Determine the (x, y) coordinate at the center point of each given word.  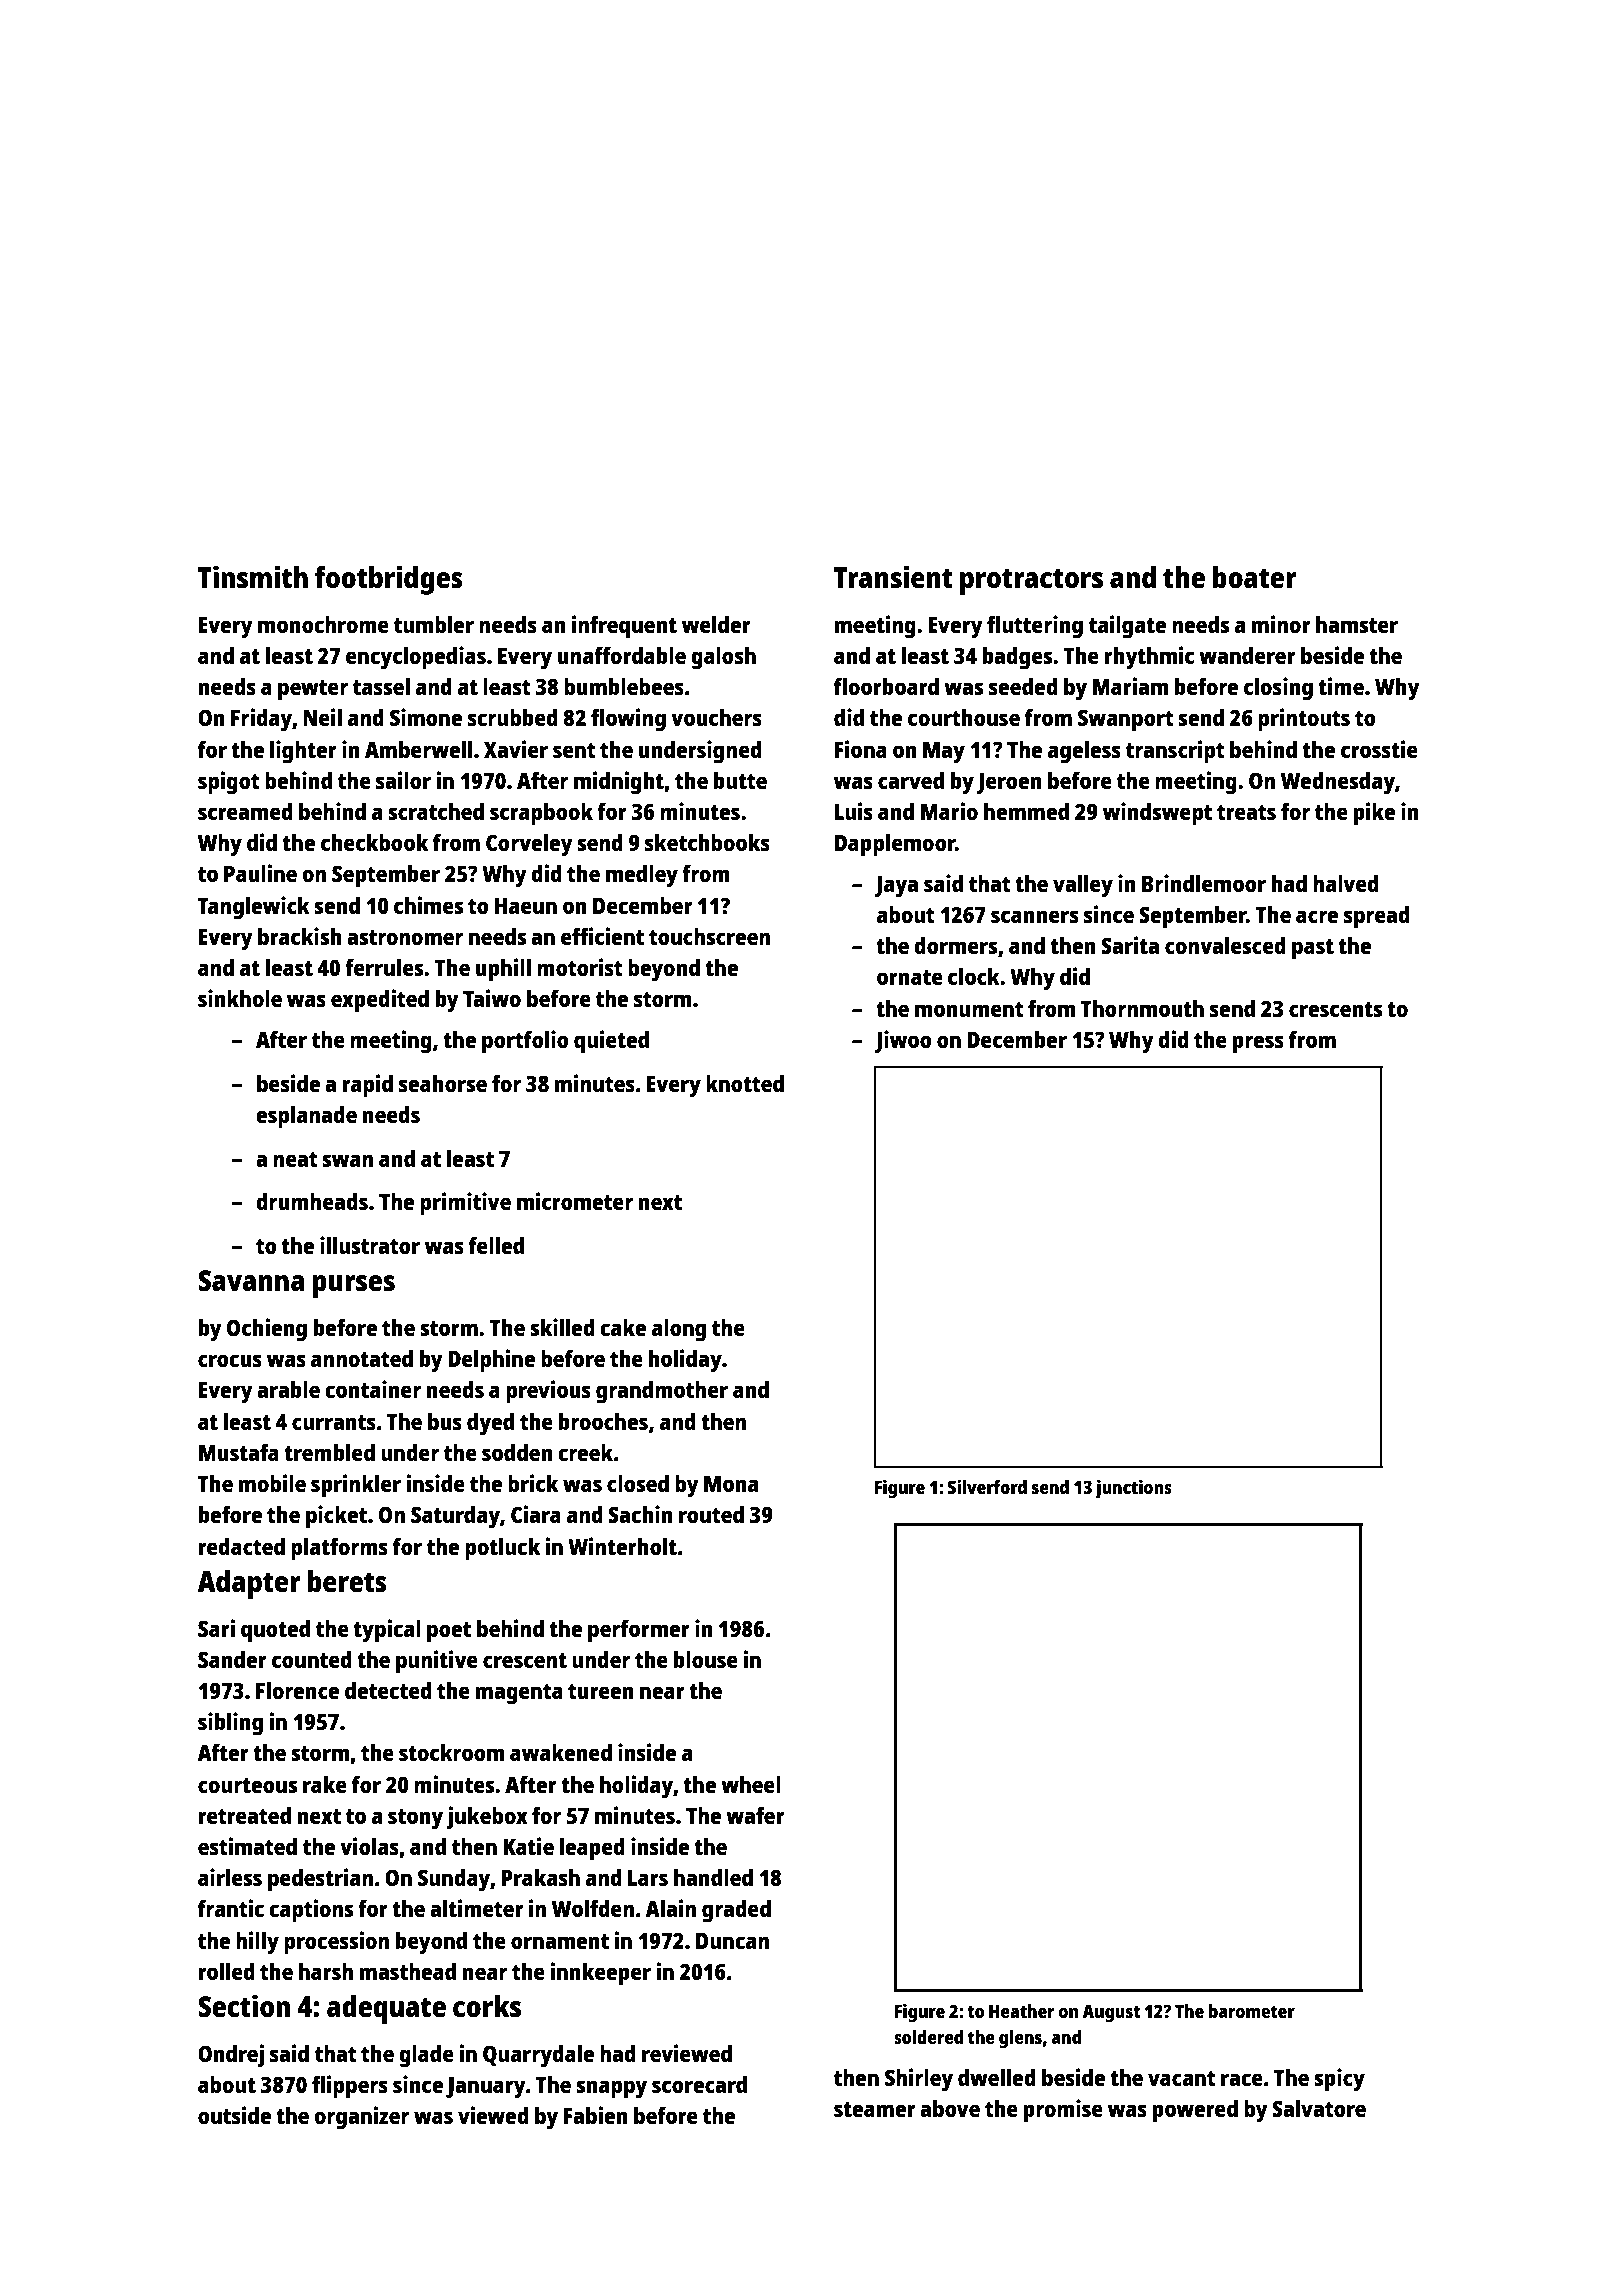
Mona (731, 1484)
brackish (300, 936)
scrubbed (513, 717)
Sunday (454, 1880)
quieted (611, 1042)
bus (445, 1421)
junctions (1133, 1489)
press (1258, 1044)
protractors (1031, 582)
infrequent (624, 627)
